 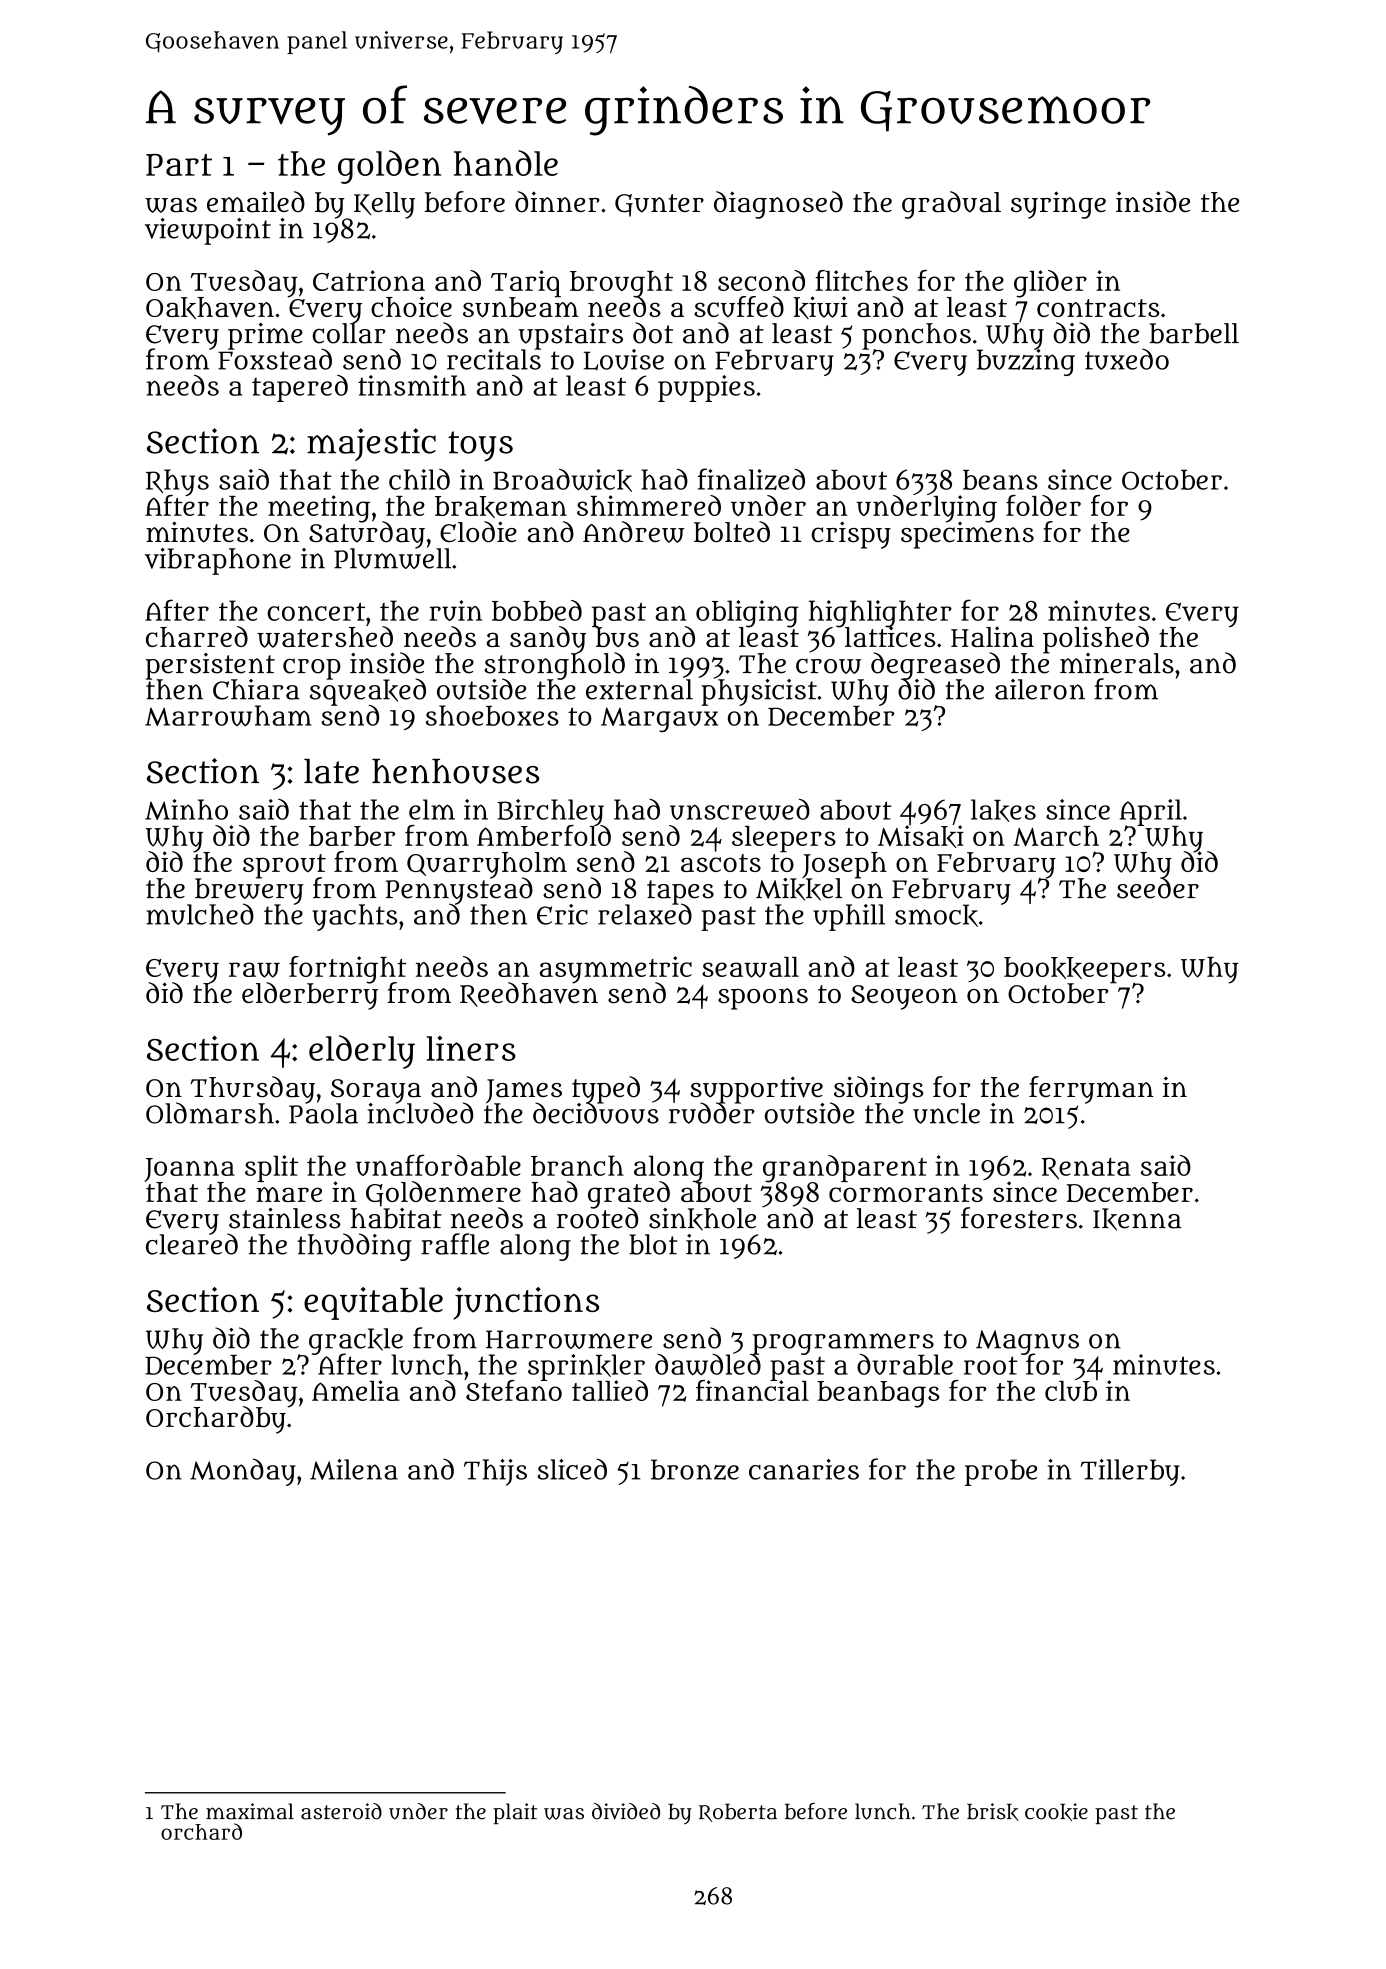 What do you see at coordinates (341, 1811) in the screenshot?
I see `asteroid` at bounding box center [341, 1811].
